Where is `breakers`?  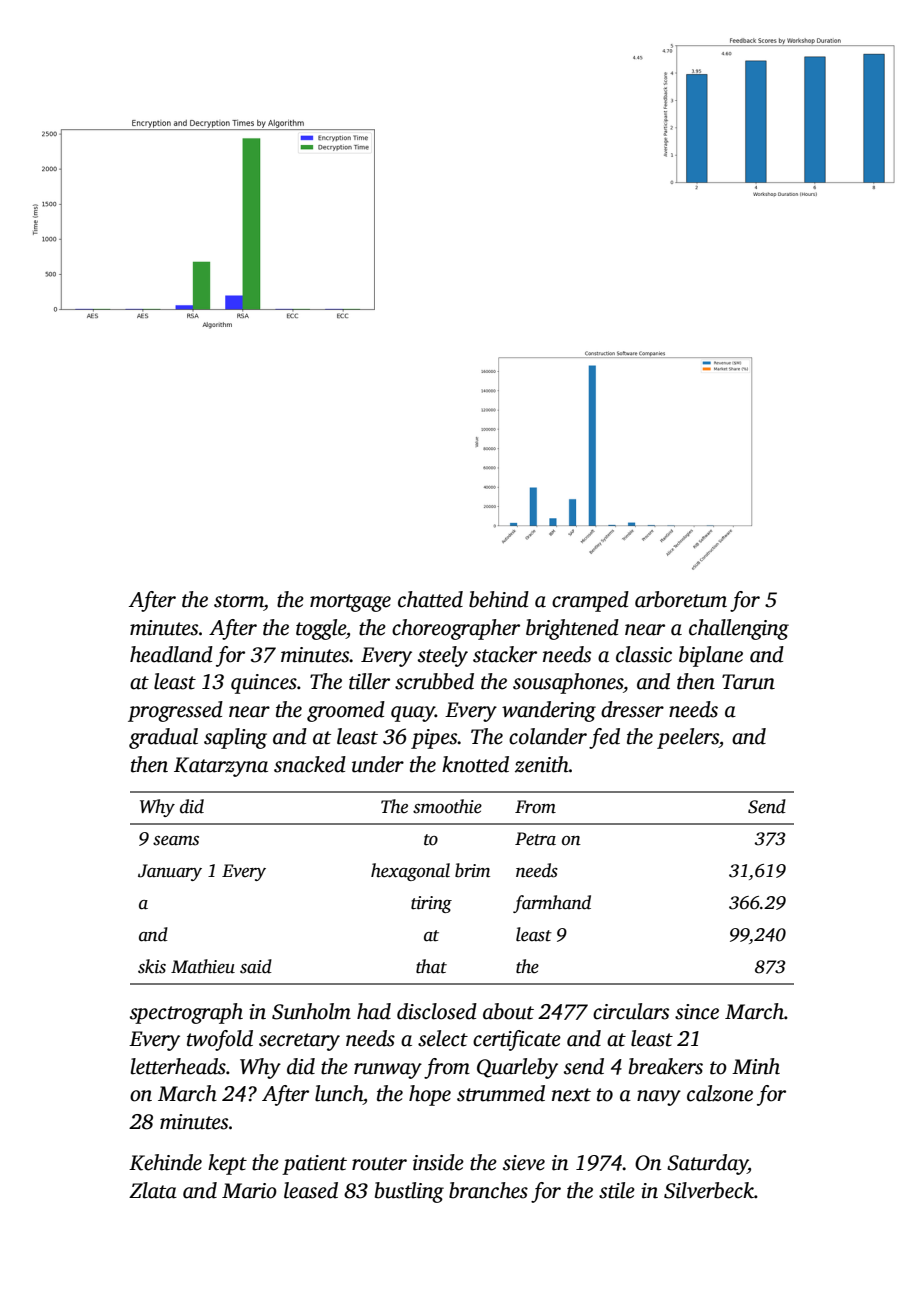
breakers is located at coordinates (666, 1066).
